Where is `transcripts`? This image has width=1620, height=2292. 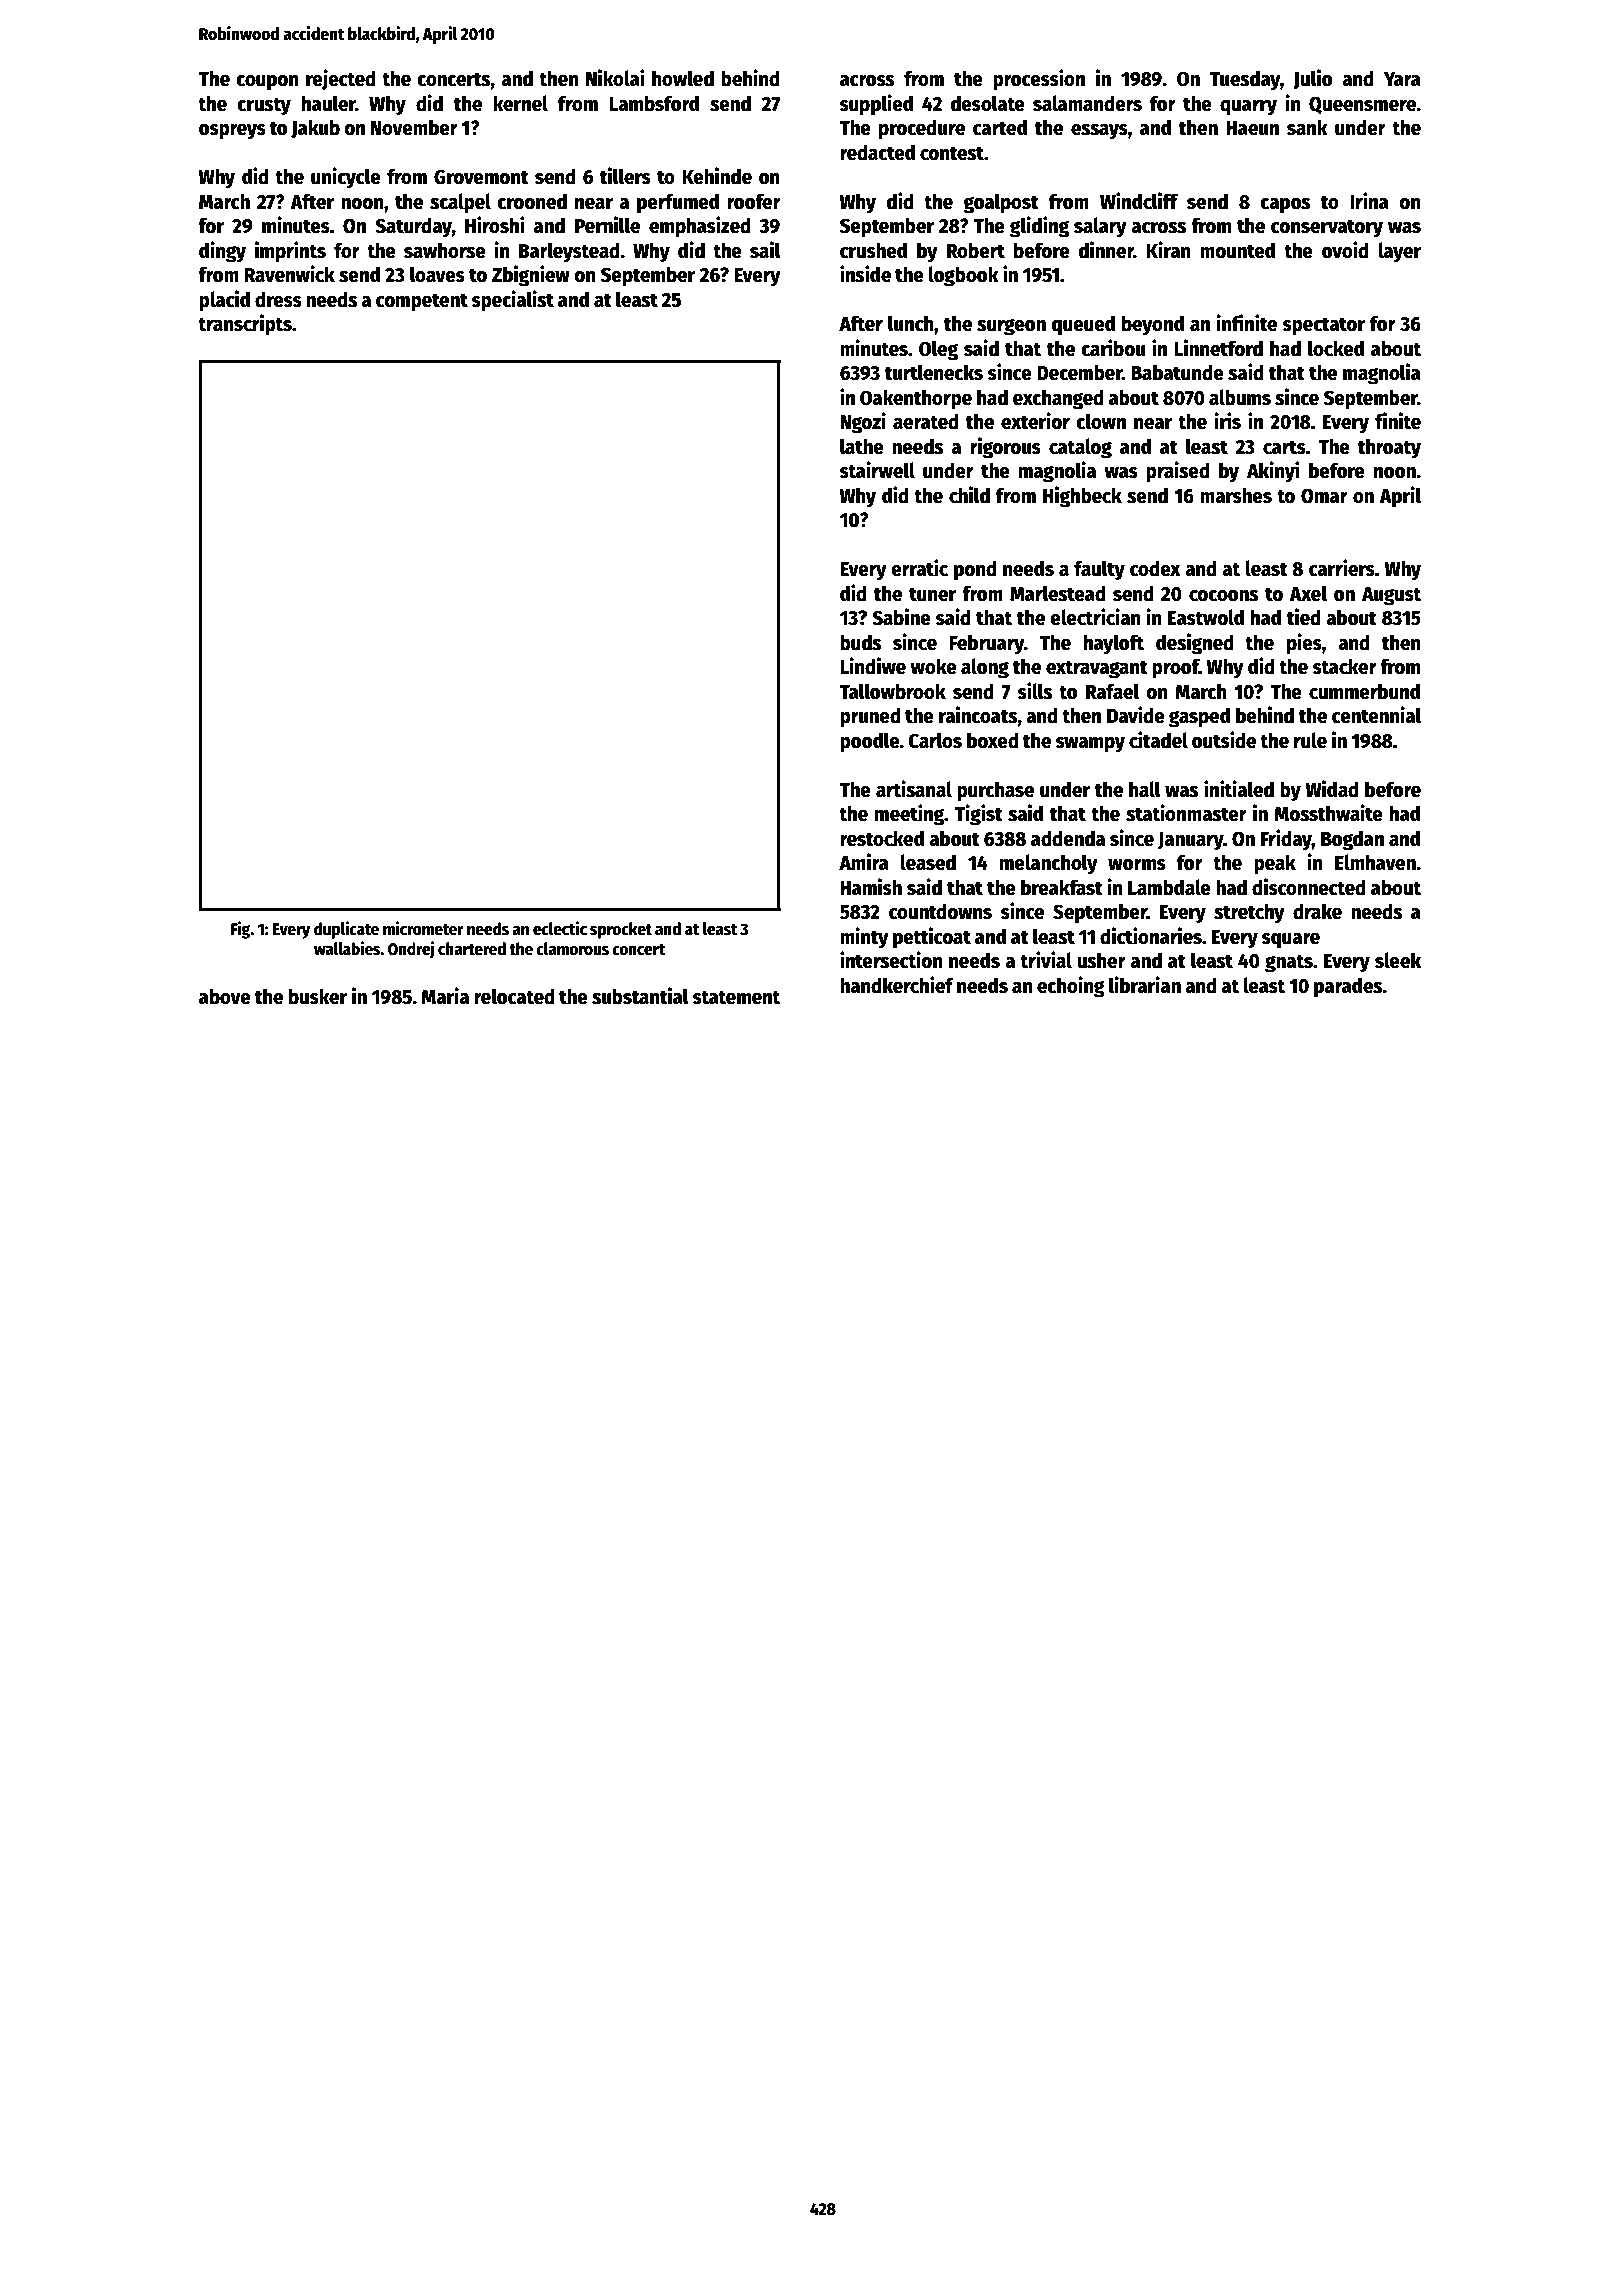 transcripts is located at coordinates (245, 325).
